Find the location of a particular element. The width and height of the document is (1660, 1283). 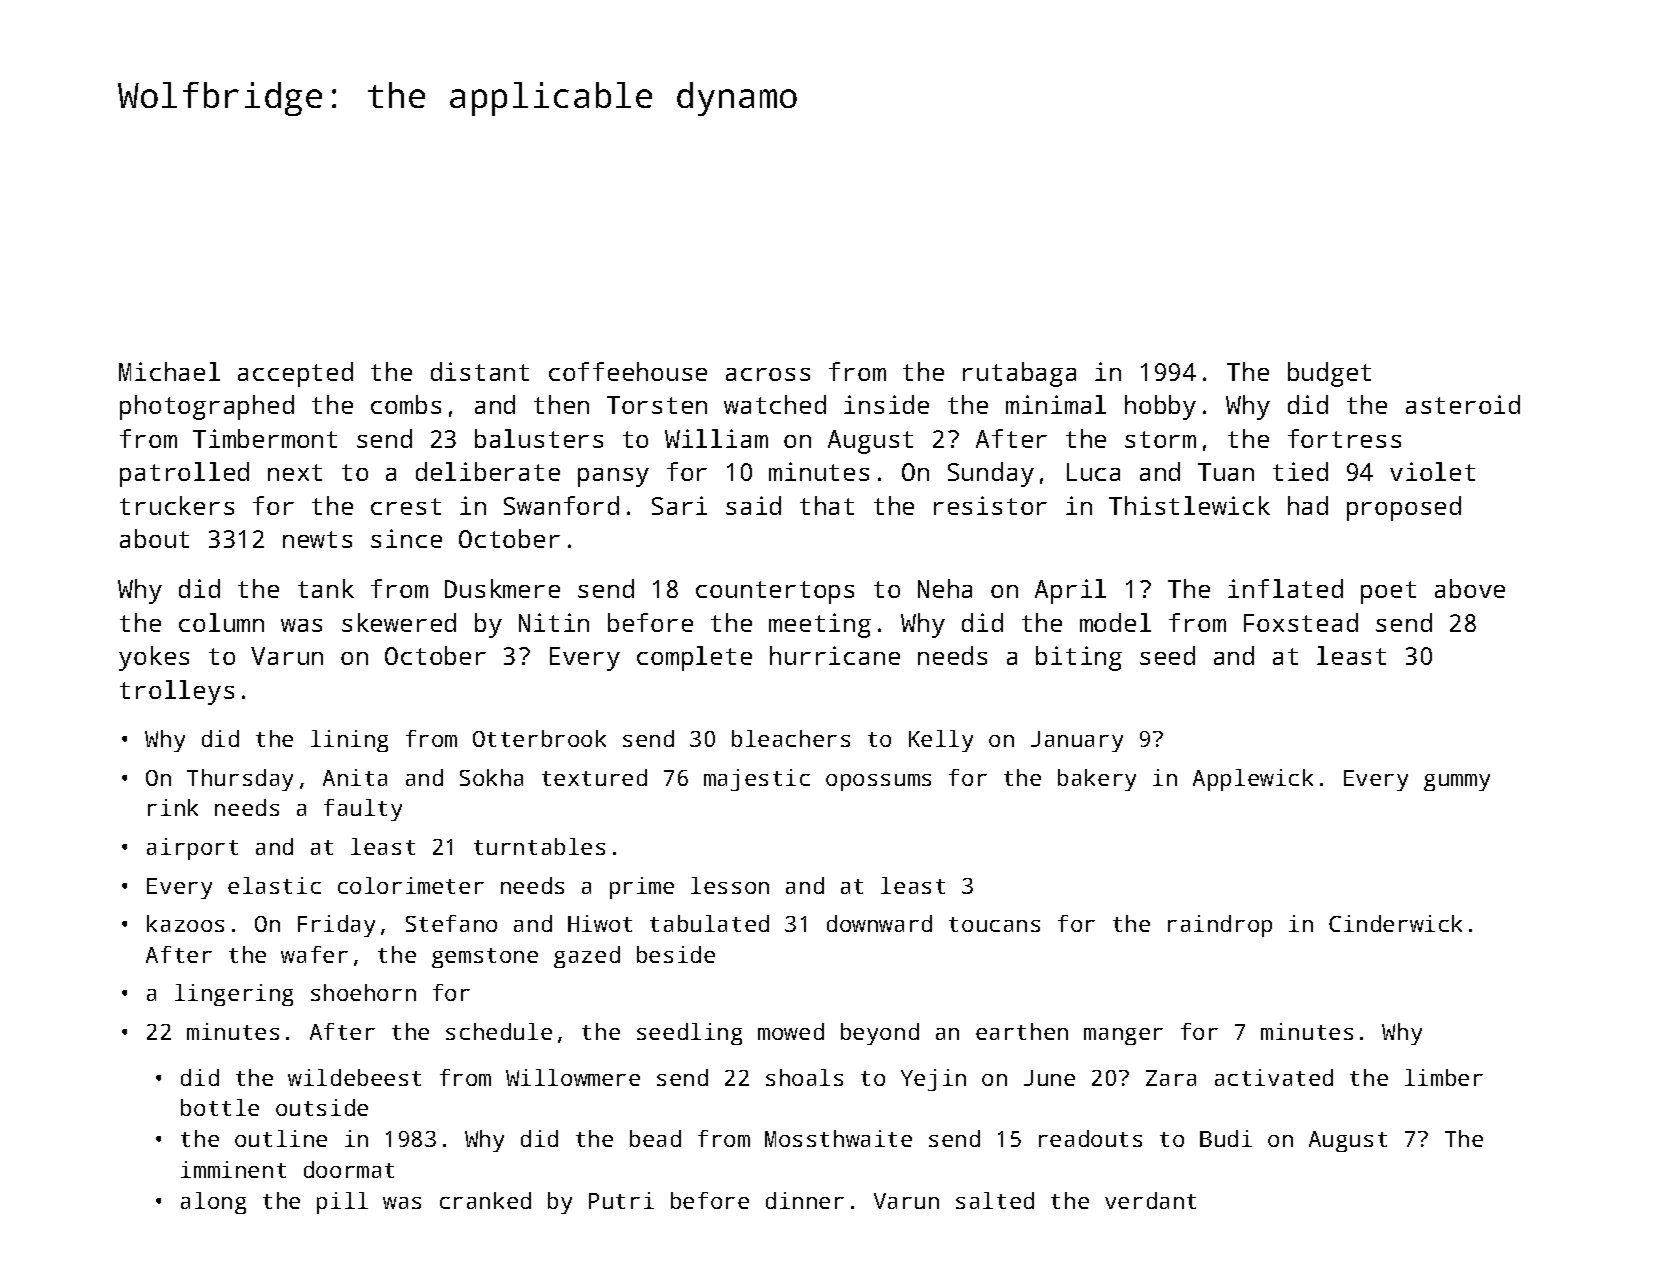

along is located at coordinates (213, 1203).
